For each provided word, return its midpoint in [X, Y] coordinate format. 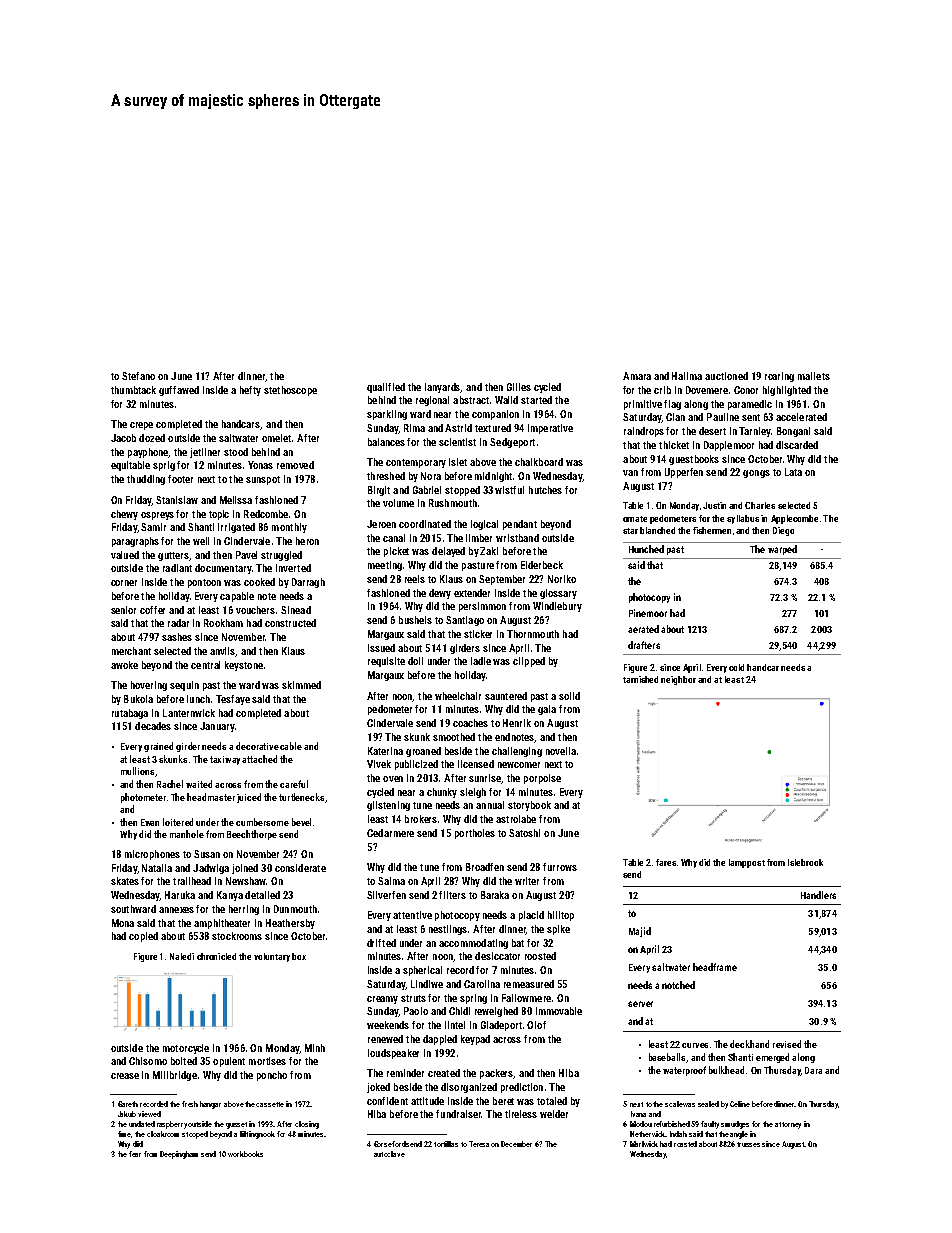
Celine [740, 1104]
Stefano [138, 376]
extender [472, 593]
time [125, 1134]
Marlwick [644, 1144]
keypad [475, 1040]
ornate [635, 519]
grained [158, 747]
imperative [550, 429]
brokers [421, 819]
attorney [788, 1125]
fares [666, 862]
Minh [315, 1048]
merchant [131, 651]
